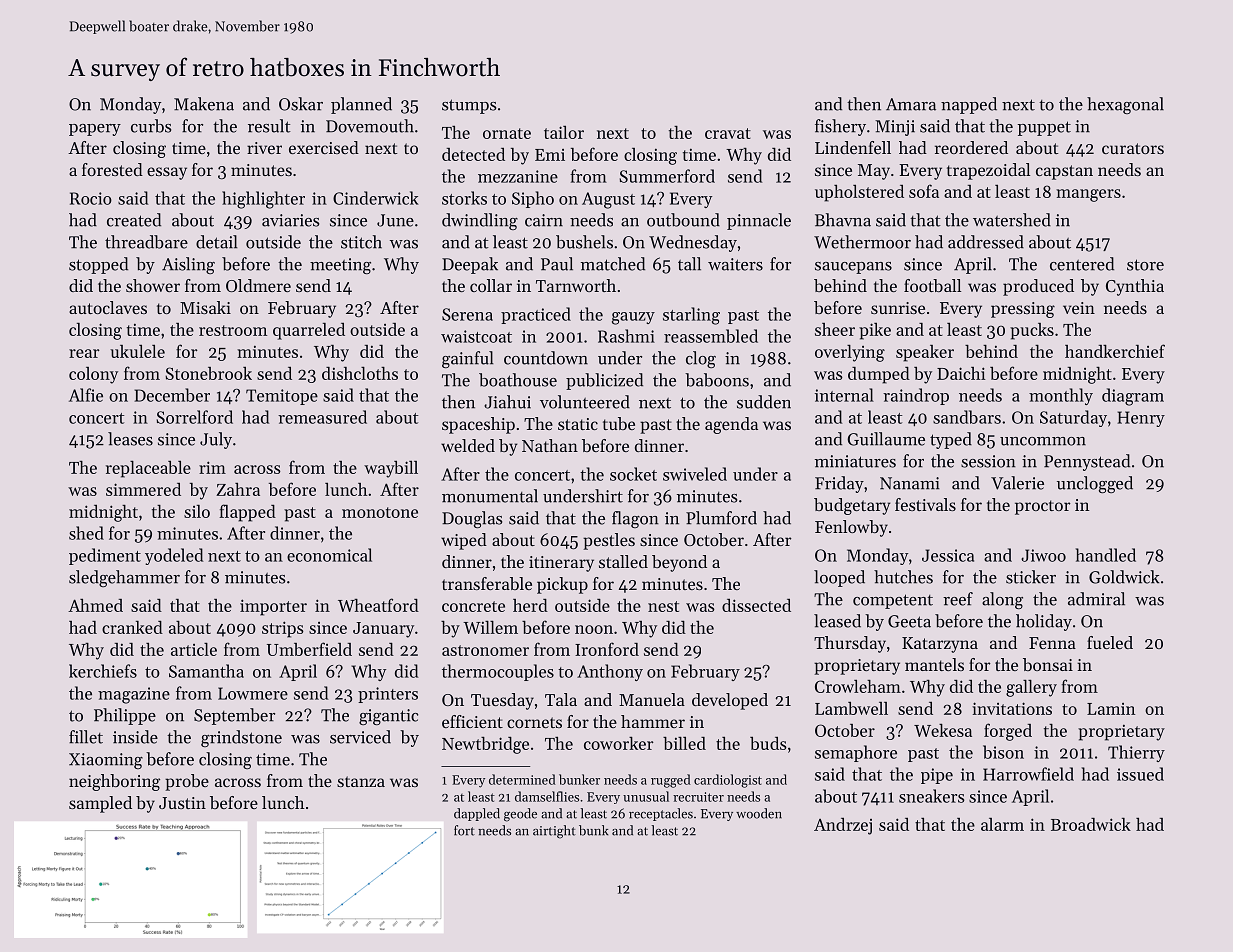 This document has width=1233, height=952. Describe the element at coordinates (1052, 643) in the document. I see `Fenna` at that location.
